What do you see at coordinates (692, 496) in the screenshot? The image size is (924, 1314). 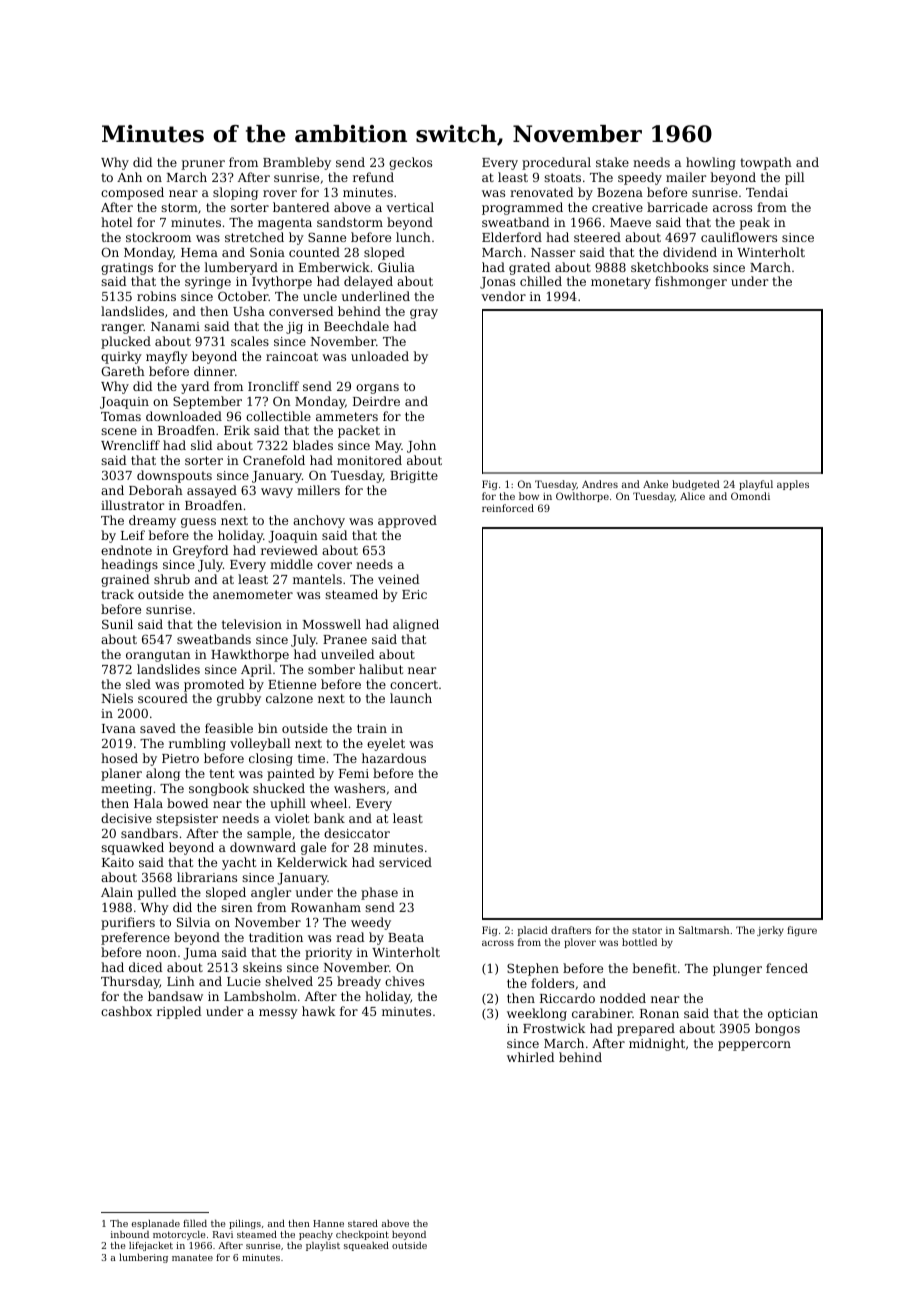 I see `Alice` at bounding box center [692, 496].
